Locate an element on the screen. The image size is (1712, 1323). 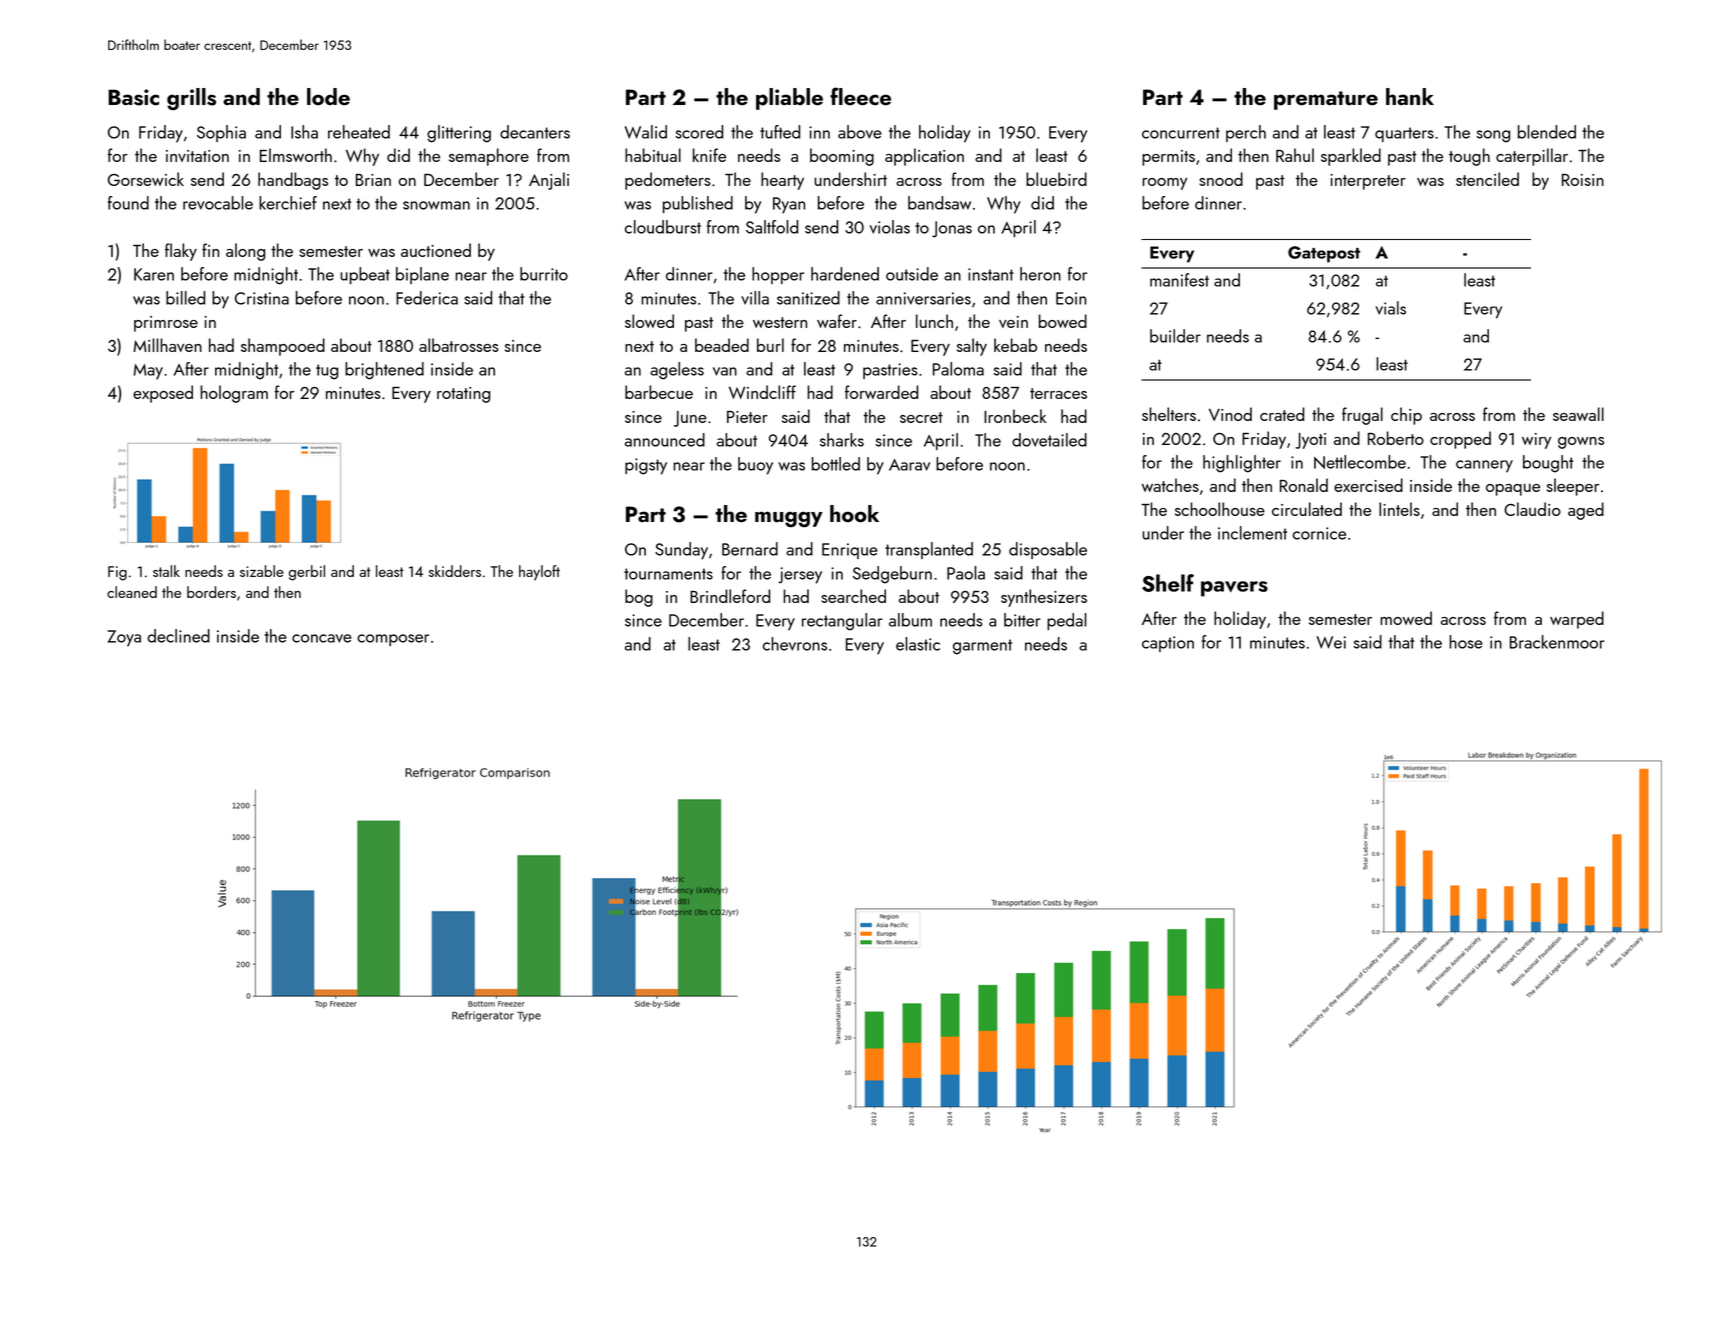
biplane is located at coordinates (422, 275).
